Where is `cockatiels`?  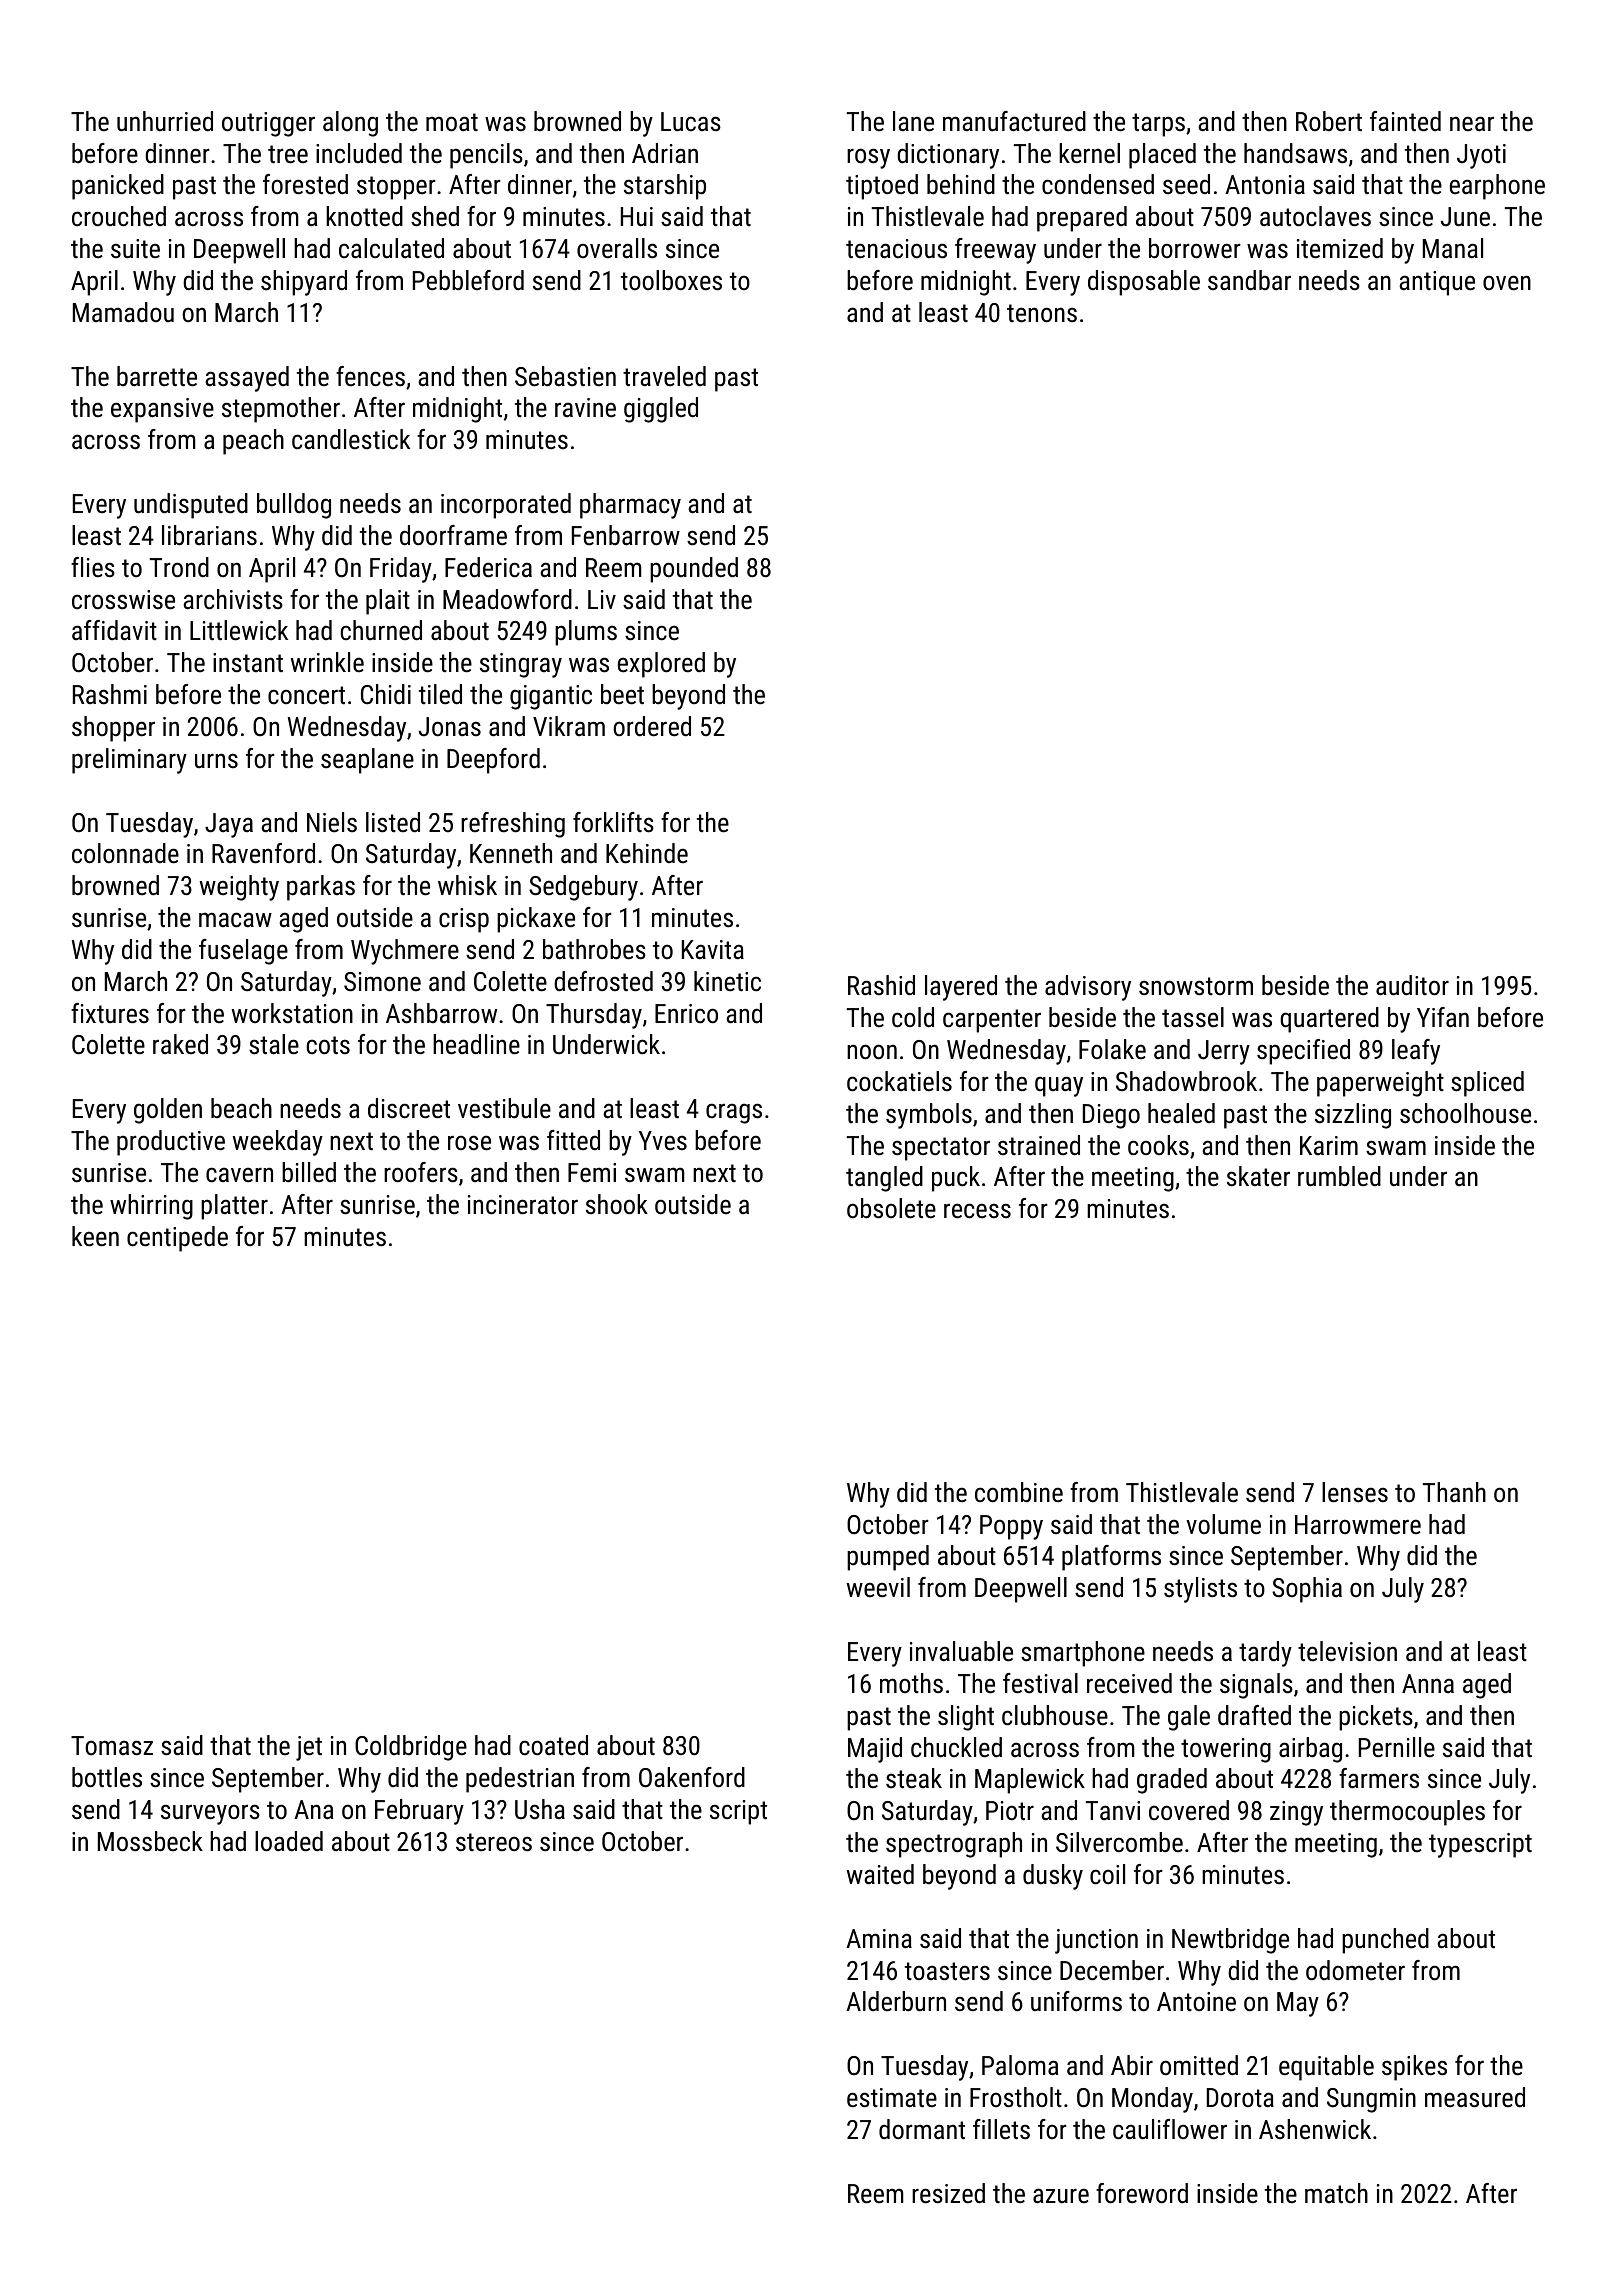 cockatiels is located at coordinates (899, 1081).
